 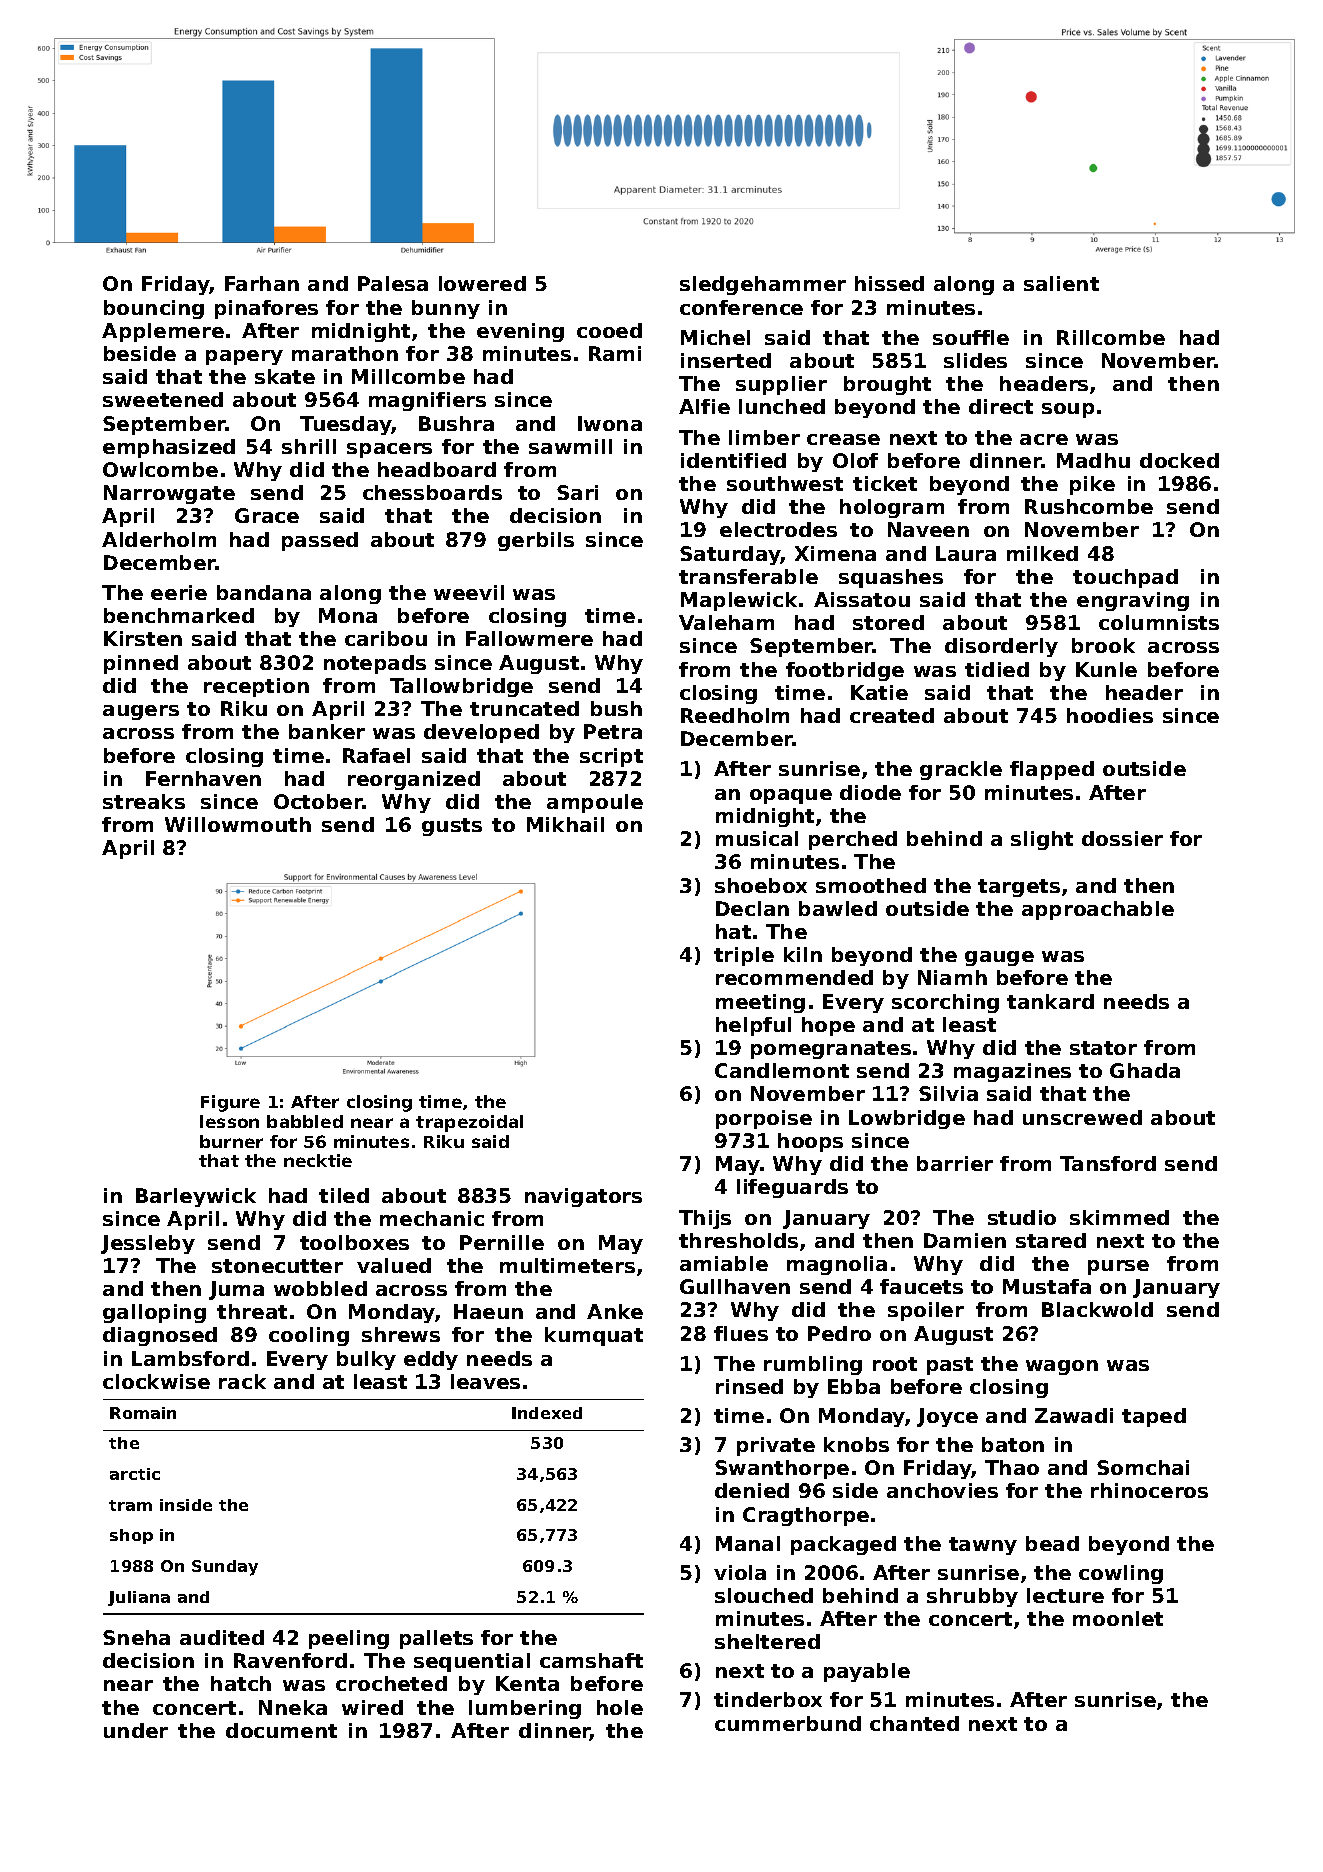 I want to click on trapezoidal, so click(x=469, y=1123).
